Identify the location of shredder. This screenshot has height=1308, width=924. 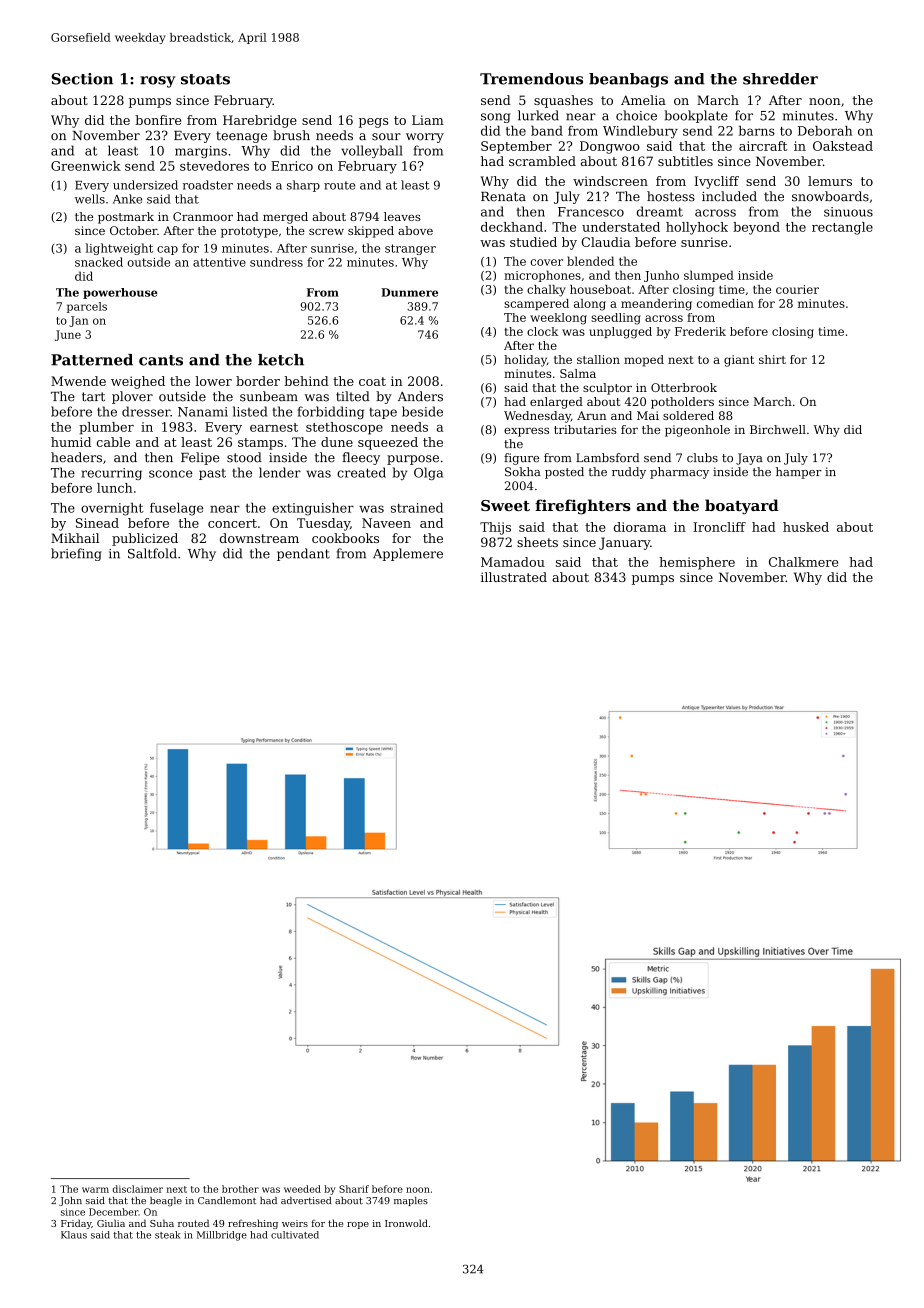
(780, 79).
